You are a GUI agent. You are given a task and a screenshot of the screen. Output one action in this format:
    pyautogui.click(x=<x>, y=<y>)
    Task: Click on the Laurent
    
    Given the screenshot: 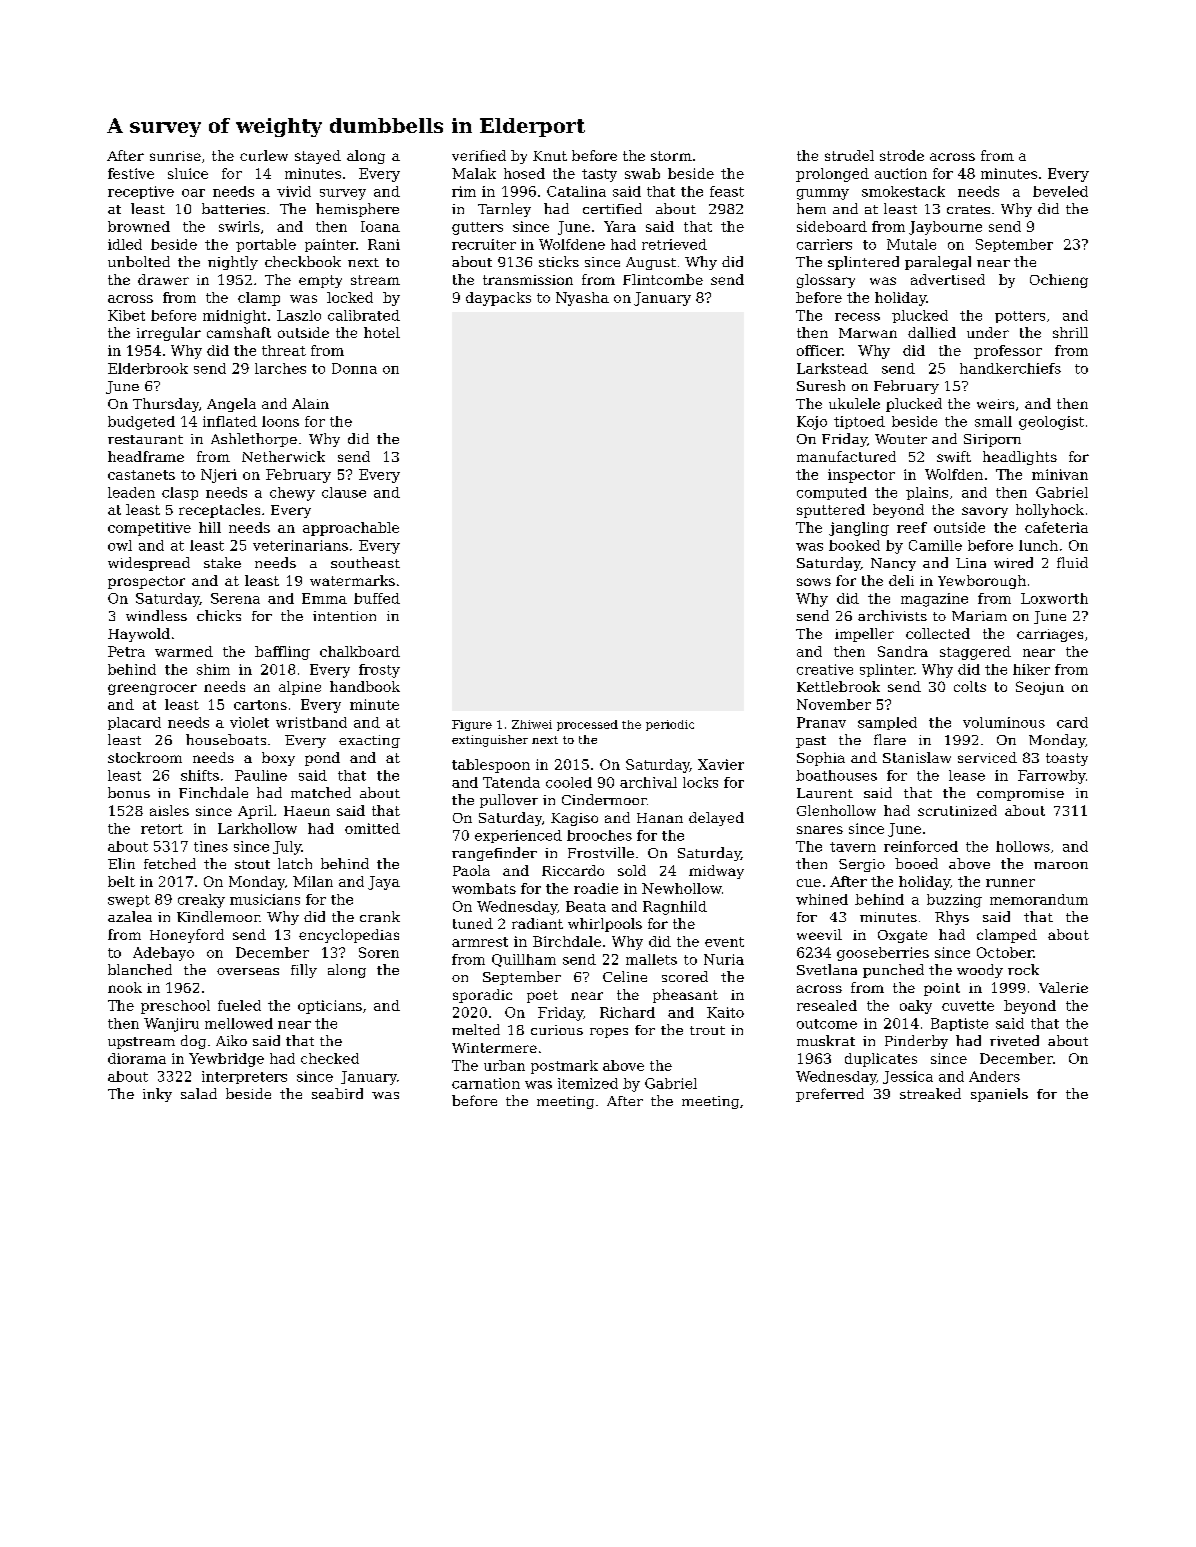 What is the action you would take?
    pyautogui.click(x=825, y=793)
